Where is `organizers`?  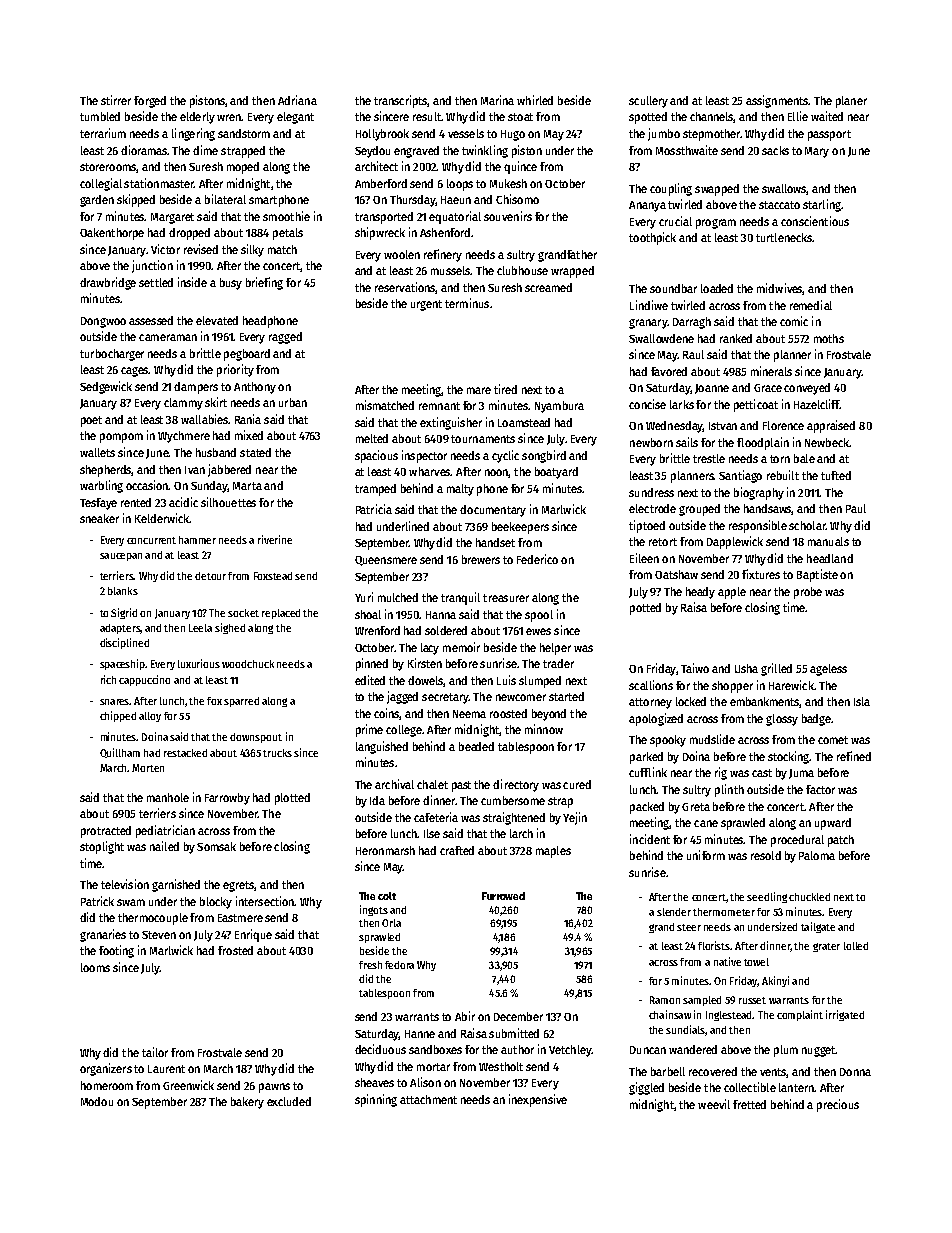
organizers is located at coordinates (106, 1069).
